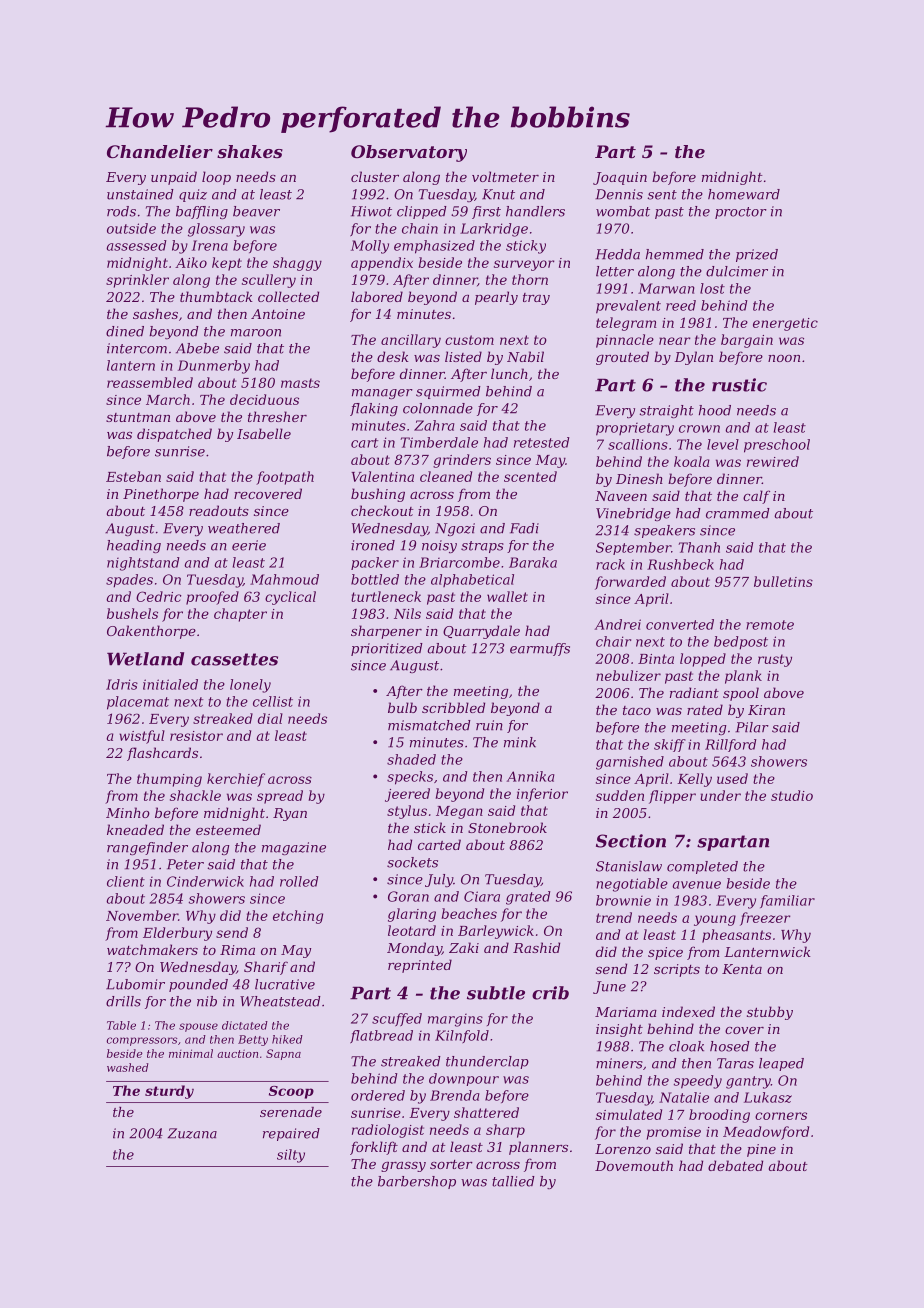 This screenshot has height=1308, width=924. What do you see at coordinates (766, 710) in the screenshot?
I see `Kiran` at bounding box center [766, 710].
